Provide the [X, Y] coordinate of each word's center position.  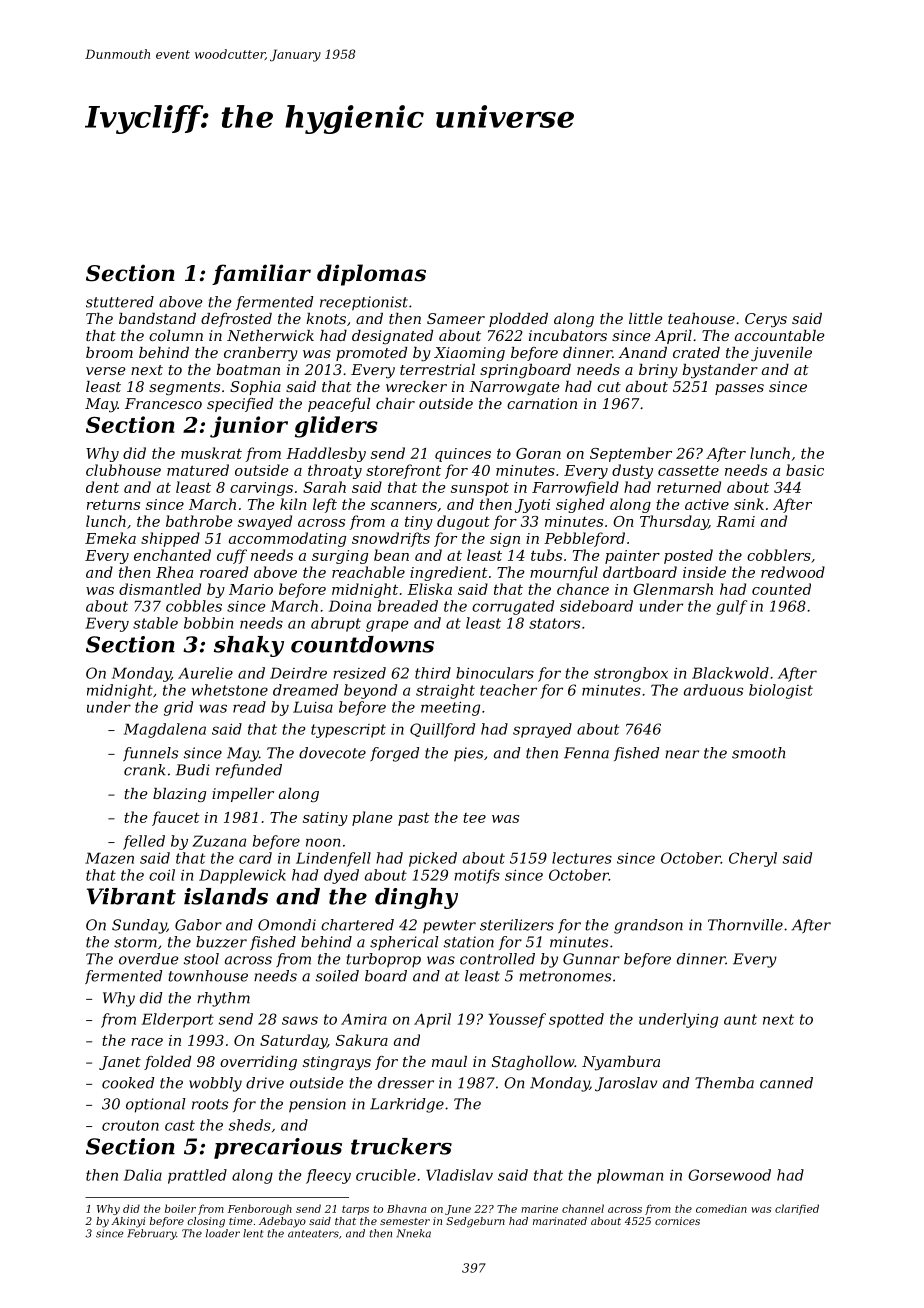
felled [144, 842]
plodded [518, 320]
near [682, 754]
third [433, 673]
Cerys [766, 320]
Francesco [163, 403]
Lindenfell [333, 859]
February [151, 1234]
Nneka [414, 1233]
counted [781, 589]
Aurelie [205, 673]
